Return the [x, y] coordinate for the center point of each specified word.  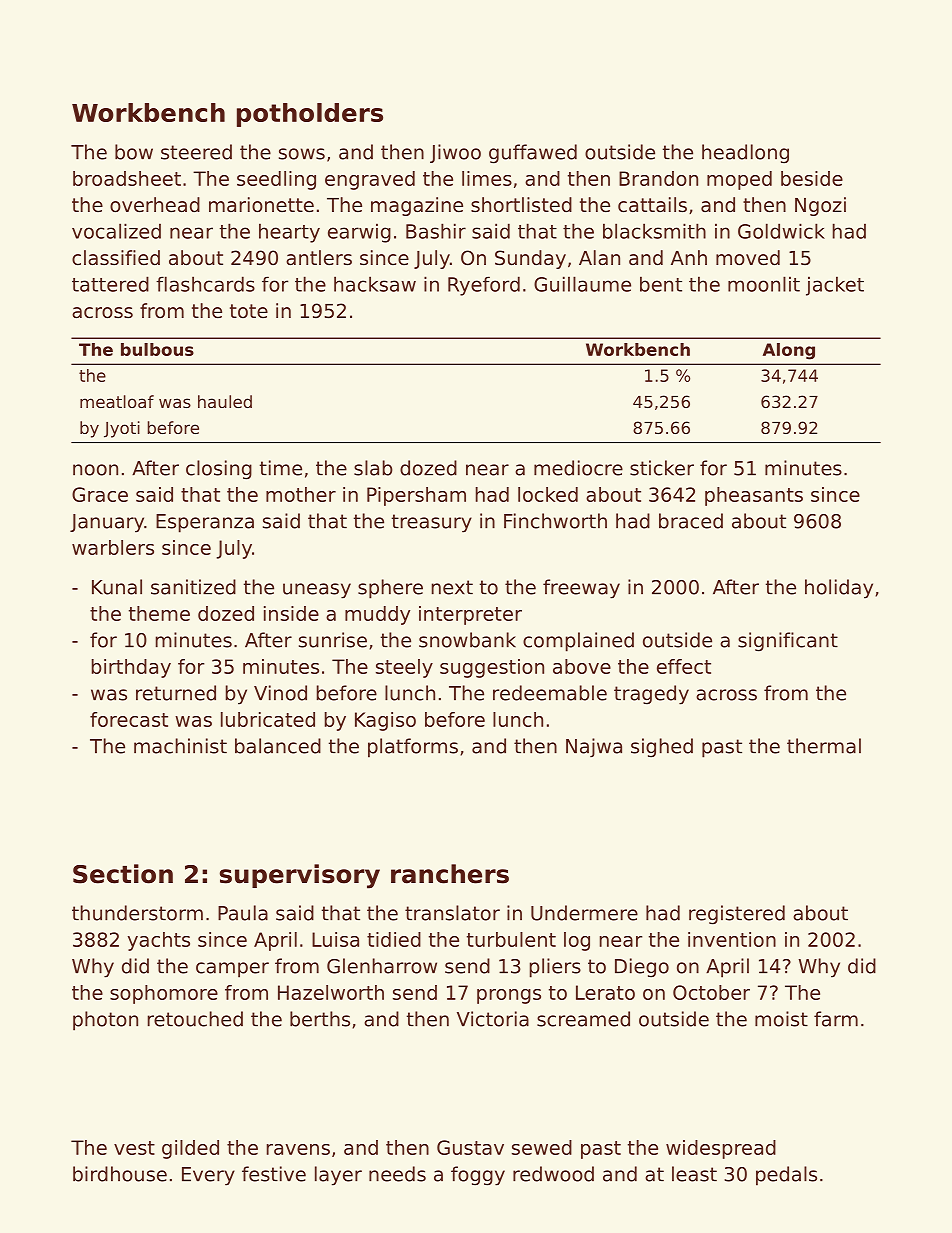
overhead [155, 205]
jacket [835, 286]
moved [748, 258]
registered [737, 915]
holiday [839, 589]
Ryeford [484, 286]
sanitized [193, 587]
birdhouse [120, 1174]
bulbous [157, 349]
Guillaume [582, 284]
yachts [159, 941]
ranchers [450, 874]
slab [373, 468]
